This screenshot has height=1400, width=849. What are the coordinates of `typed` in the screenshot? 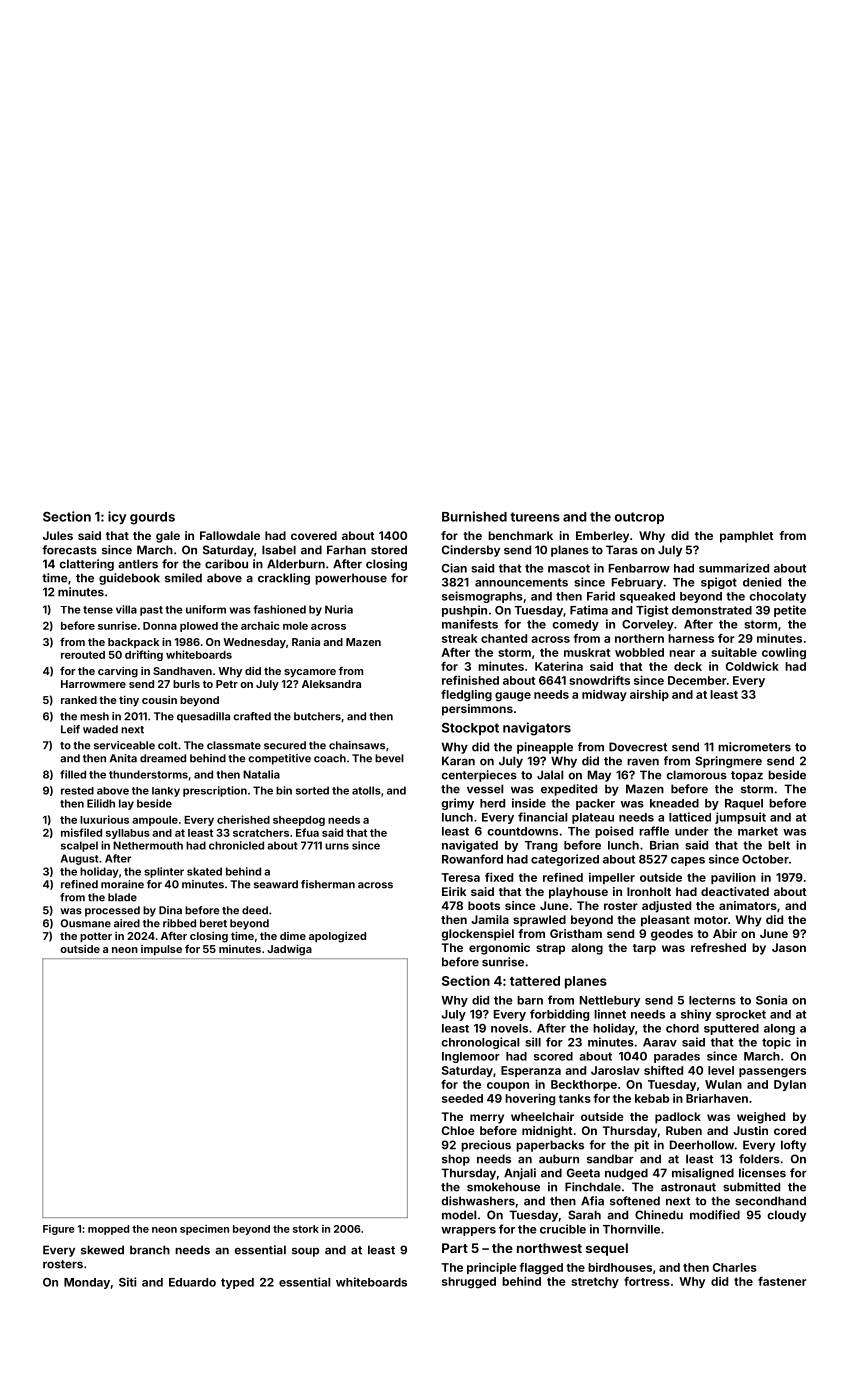 It's located at (237, 1283).
